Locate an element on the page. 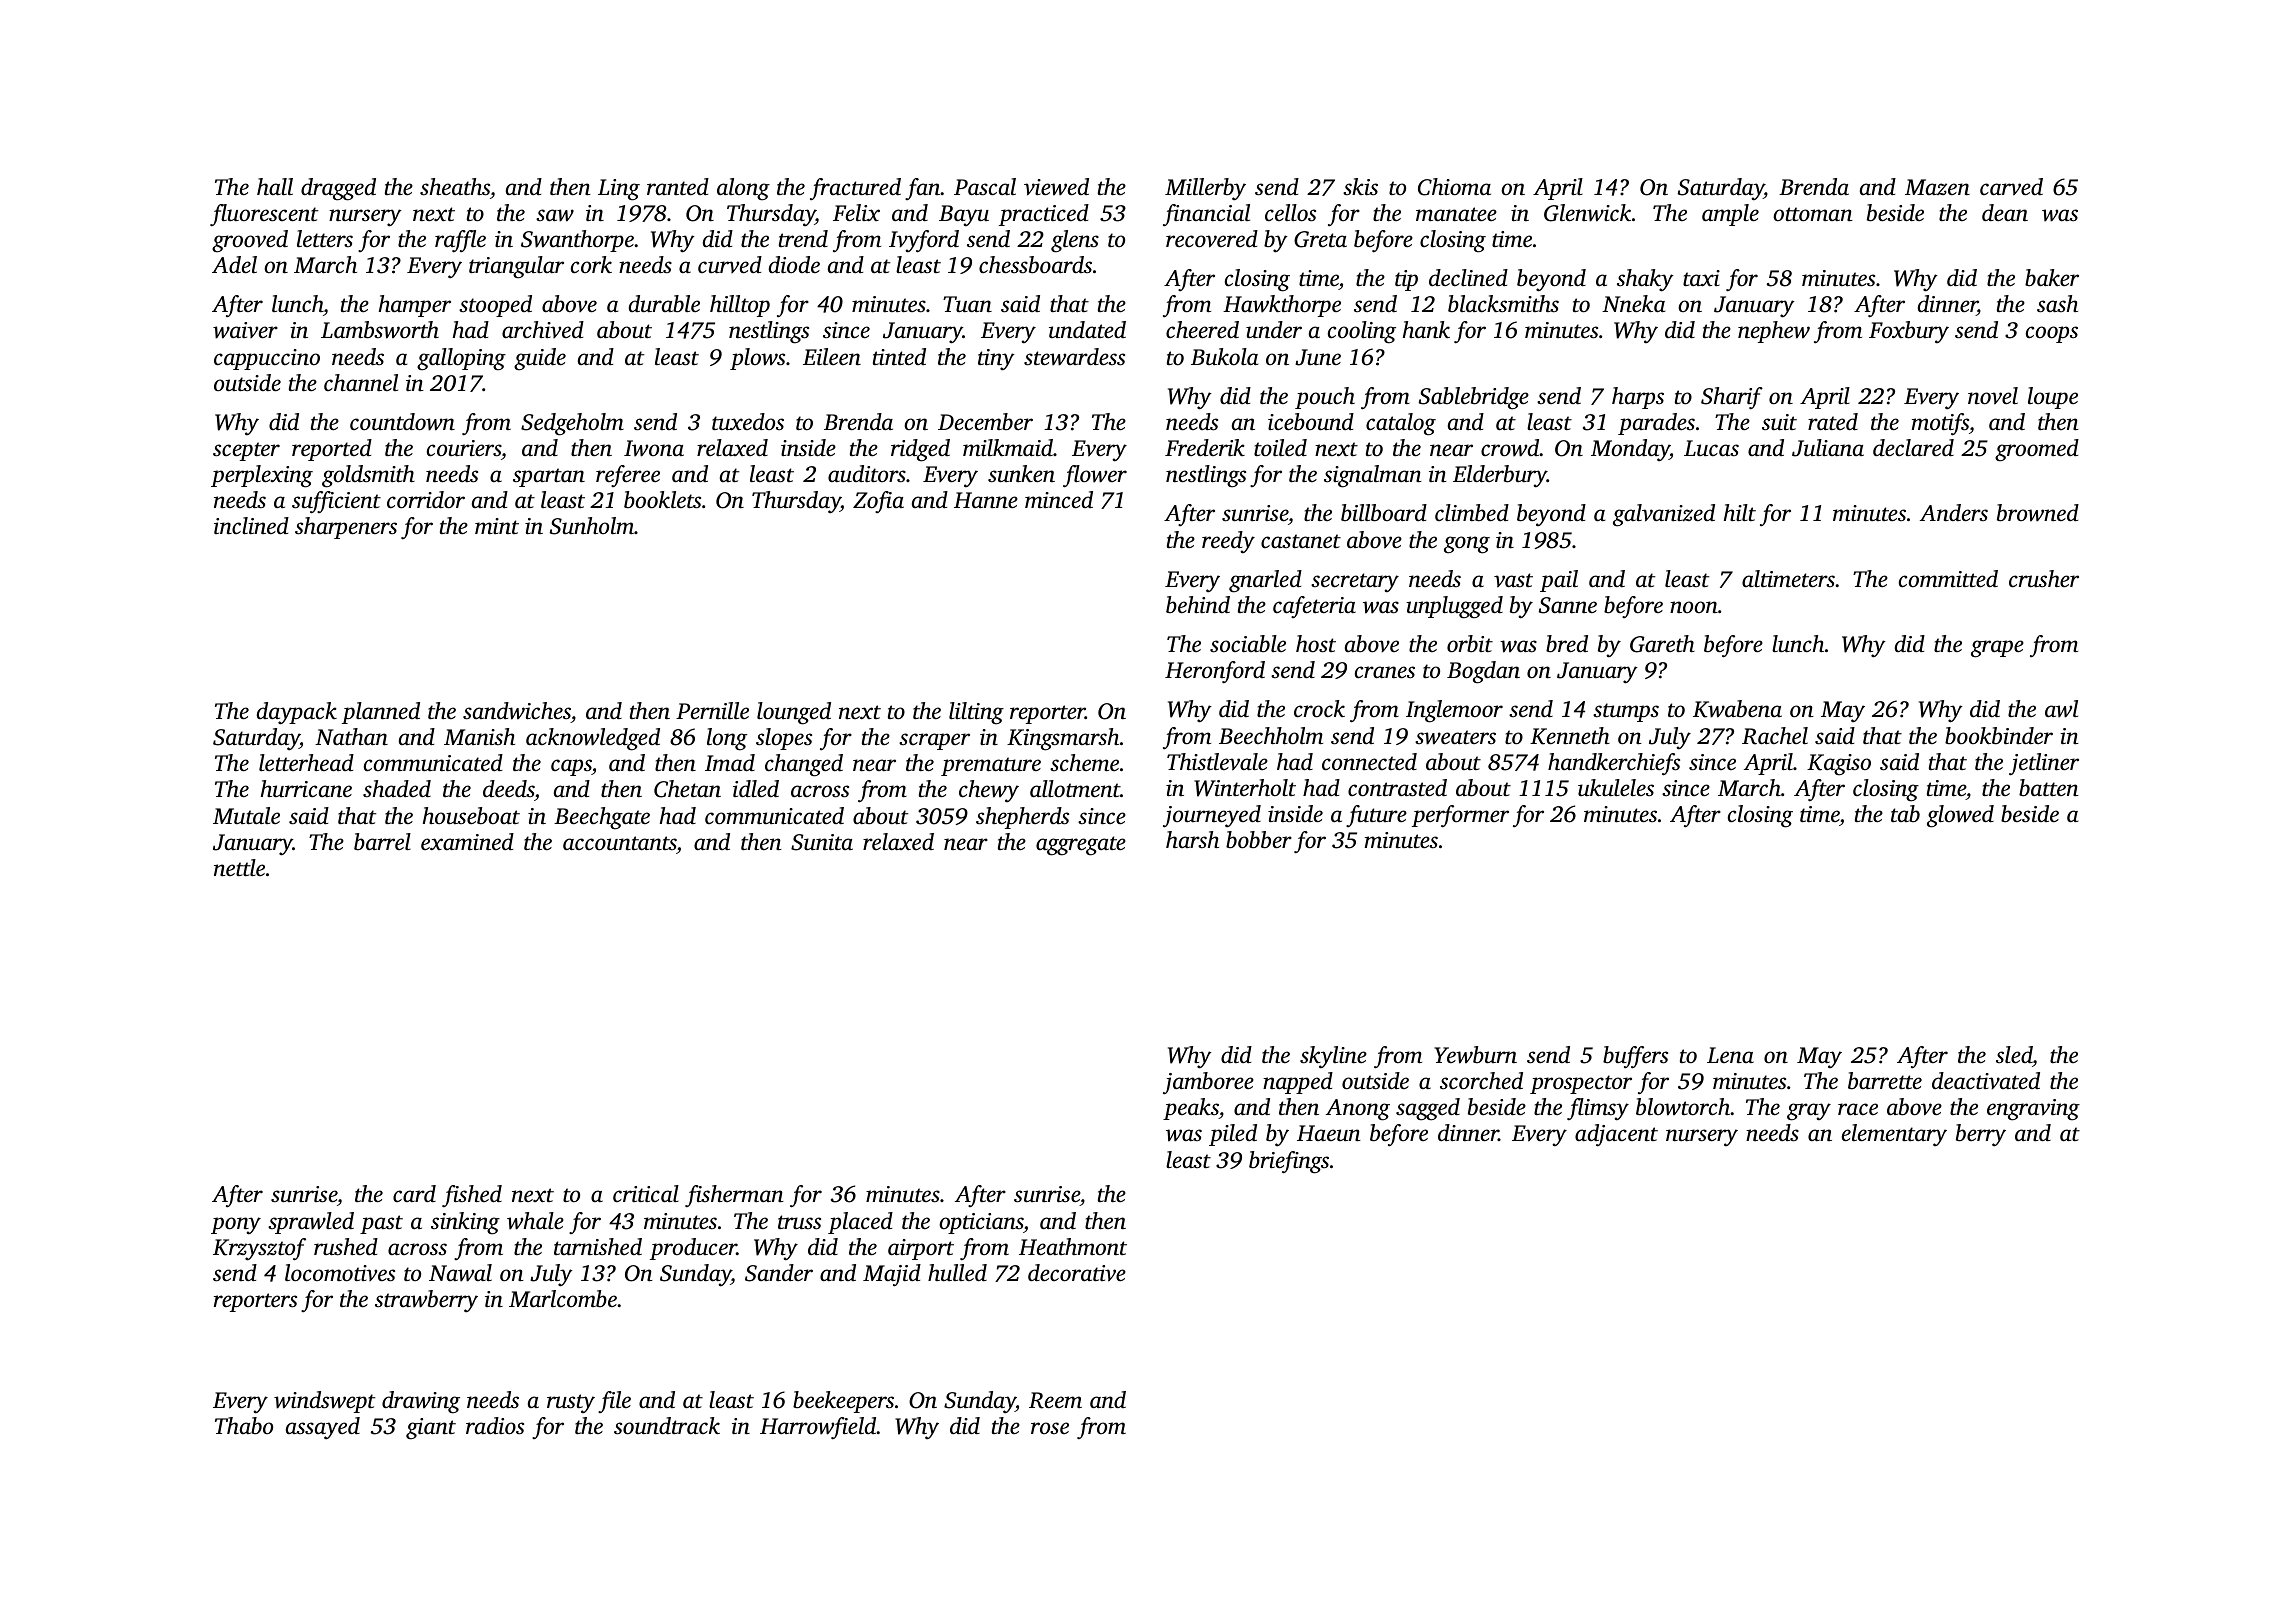 The width and height of the image is (2292, 1620). aggregate is located at coordinates (1081, 846).
